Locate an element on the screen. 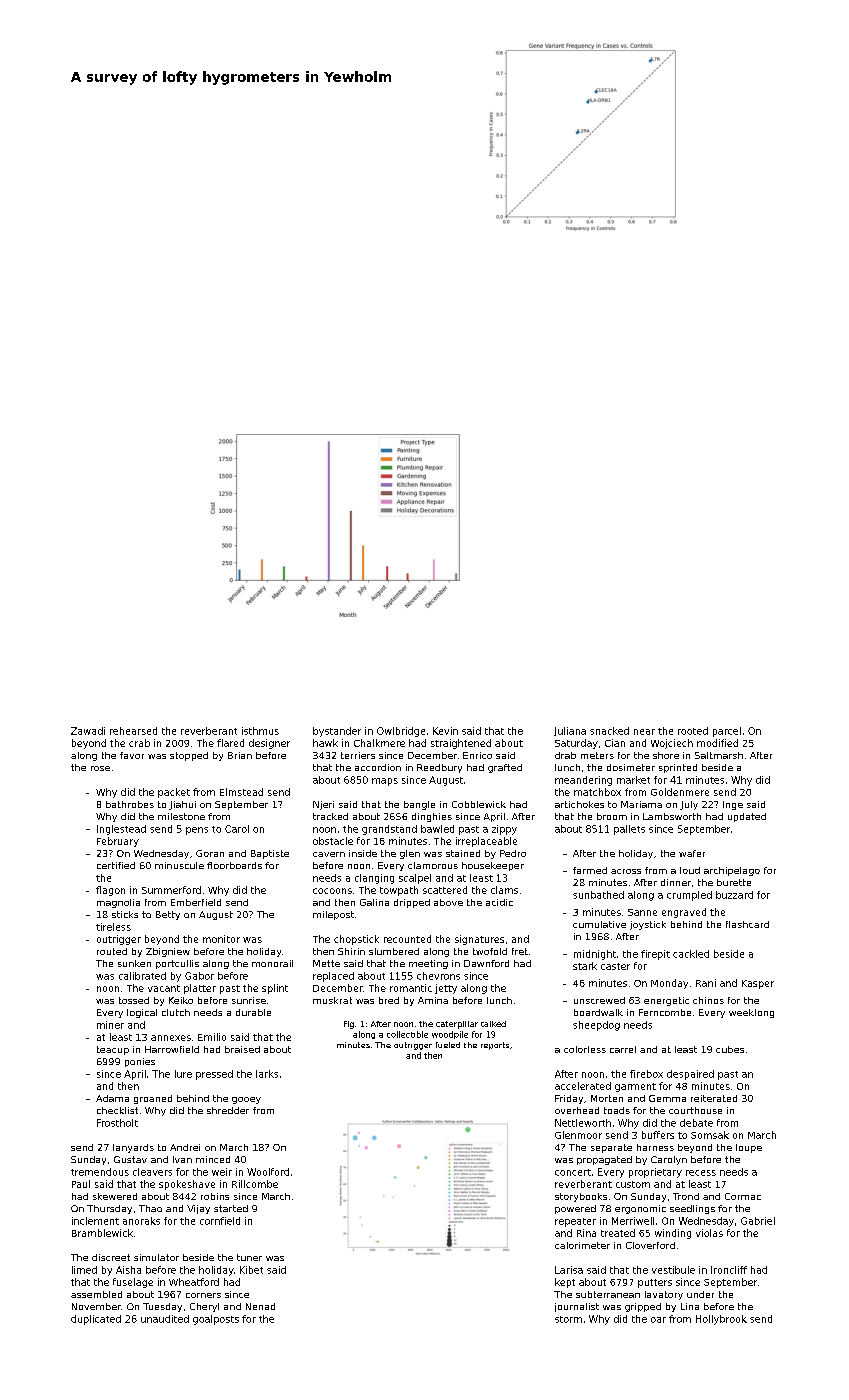 The width and height of the screenshot is (849, 1400). kept is located at coordinates (565, 1283).
